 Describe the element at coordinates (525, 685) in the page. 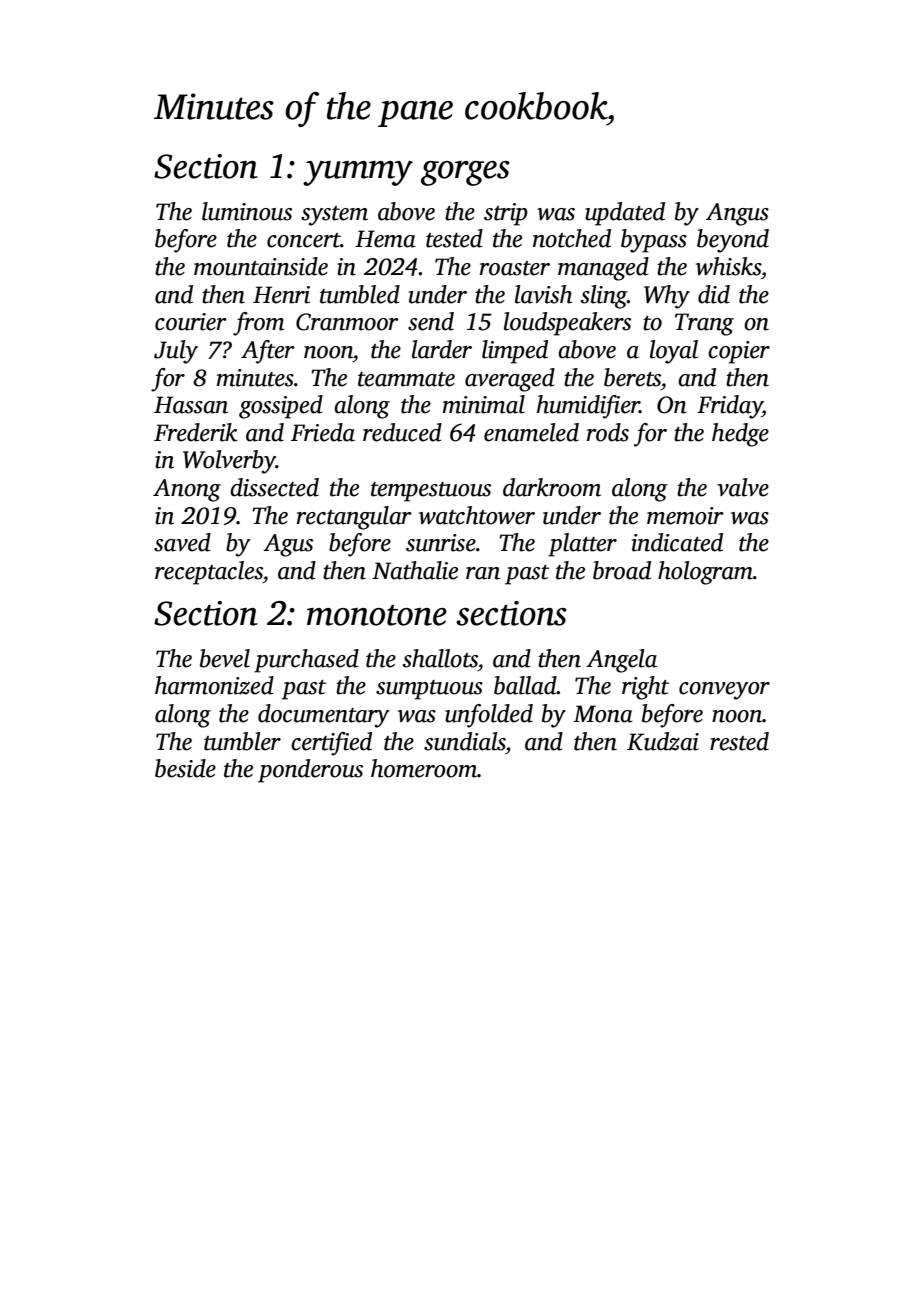

I see `ballad` at that location.
